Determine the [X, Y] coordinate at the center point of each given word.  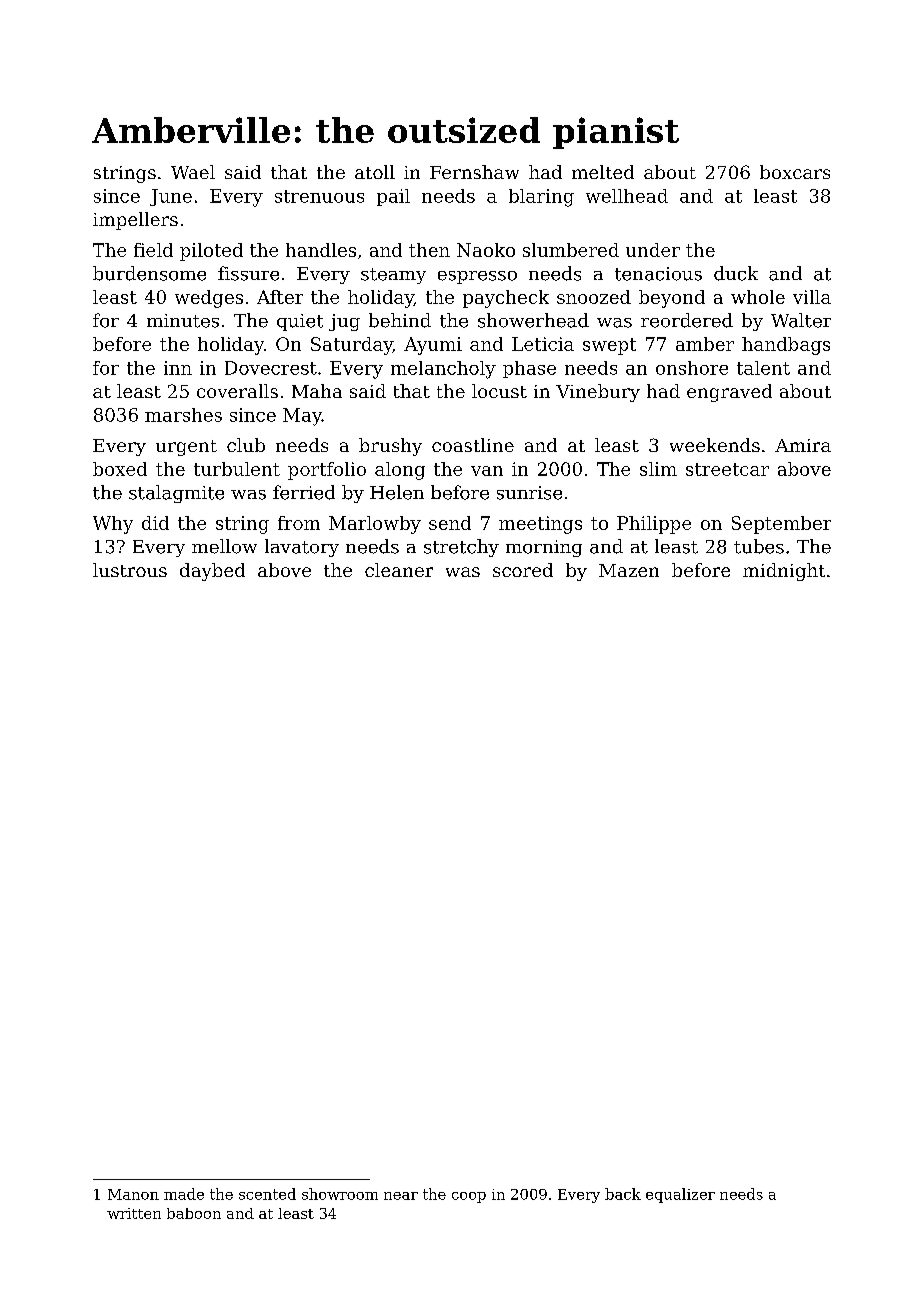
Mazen [629, 570]
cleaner [399, 570]
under [653, 250]
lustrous [130, 570]
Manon [133, 1194]
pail [393, 197]
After [280, 297]
